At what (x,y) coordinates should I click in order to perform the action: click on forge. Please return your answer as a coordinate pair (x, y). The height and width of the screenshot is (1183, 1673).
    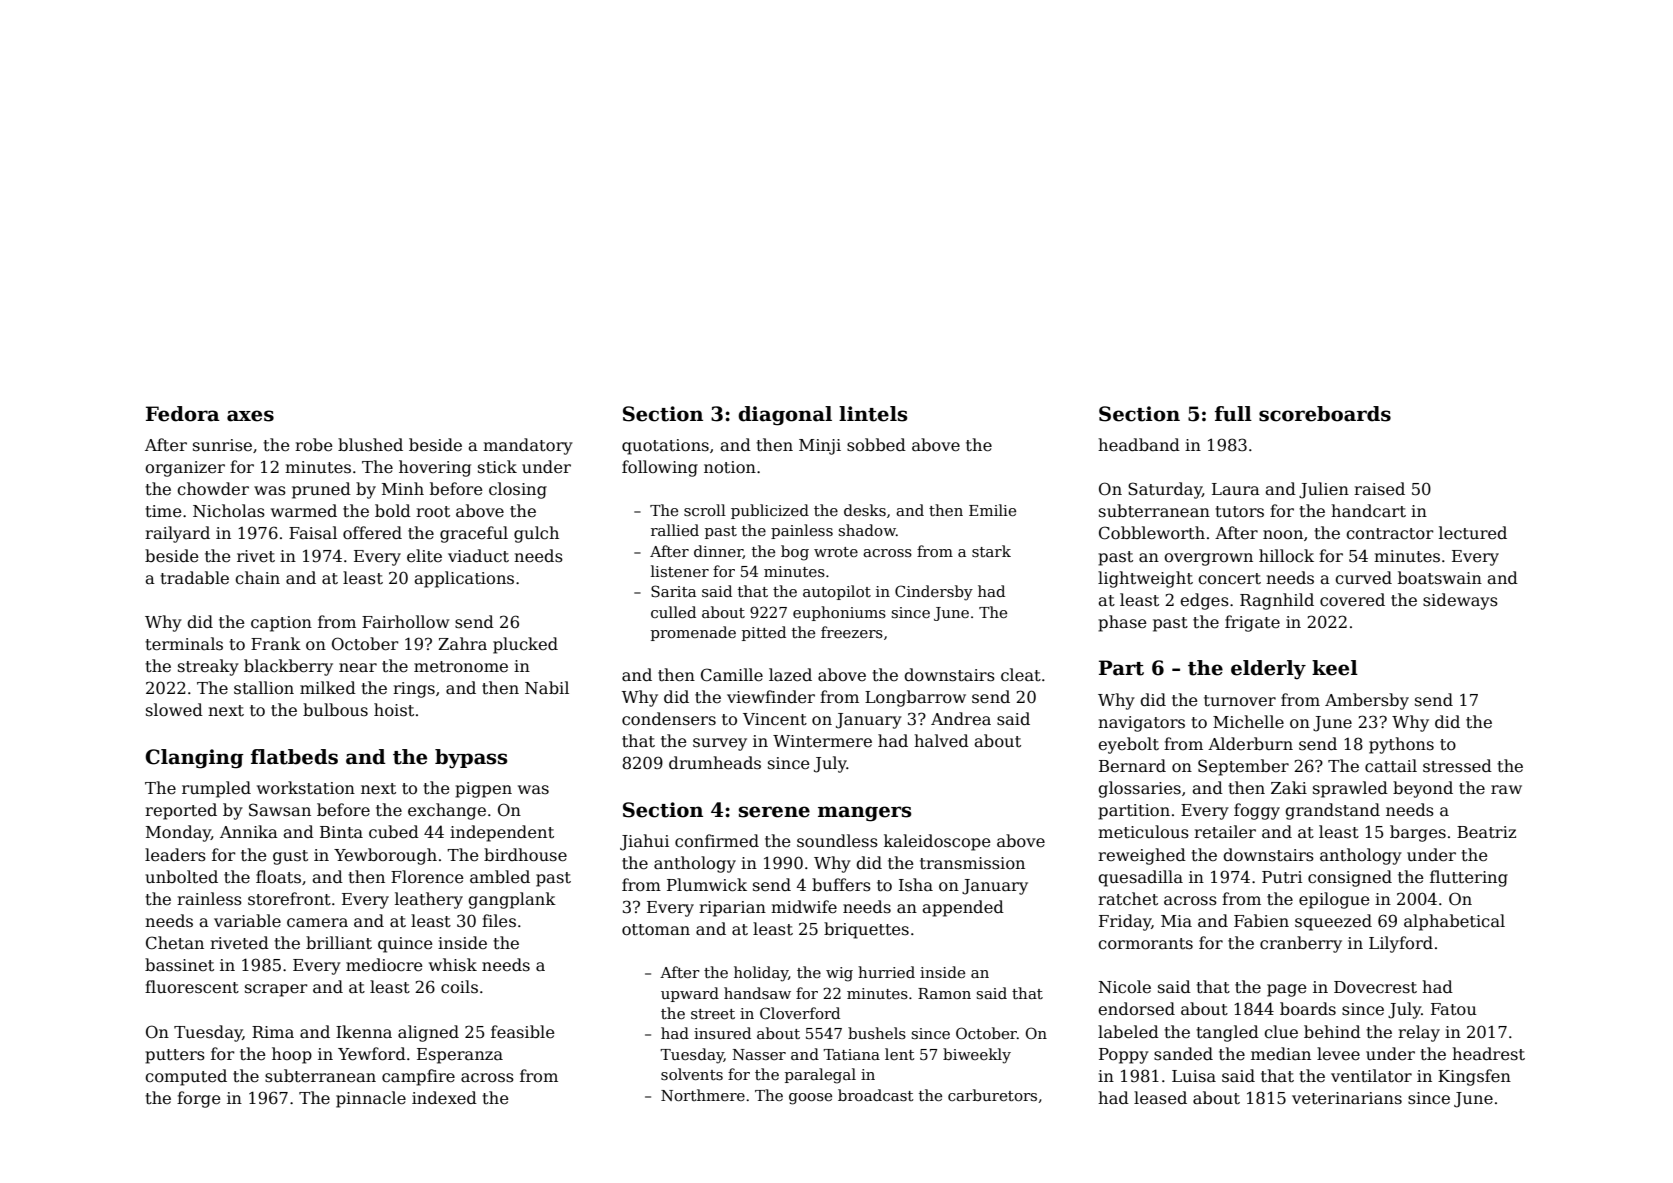
    Looking at the image, I should click on (198, 1099).
